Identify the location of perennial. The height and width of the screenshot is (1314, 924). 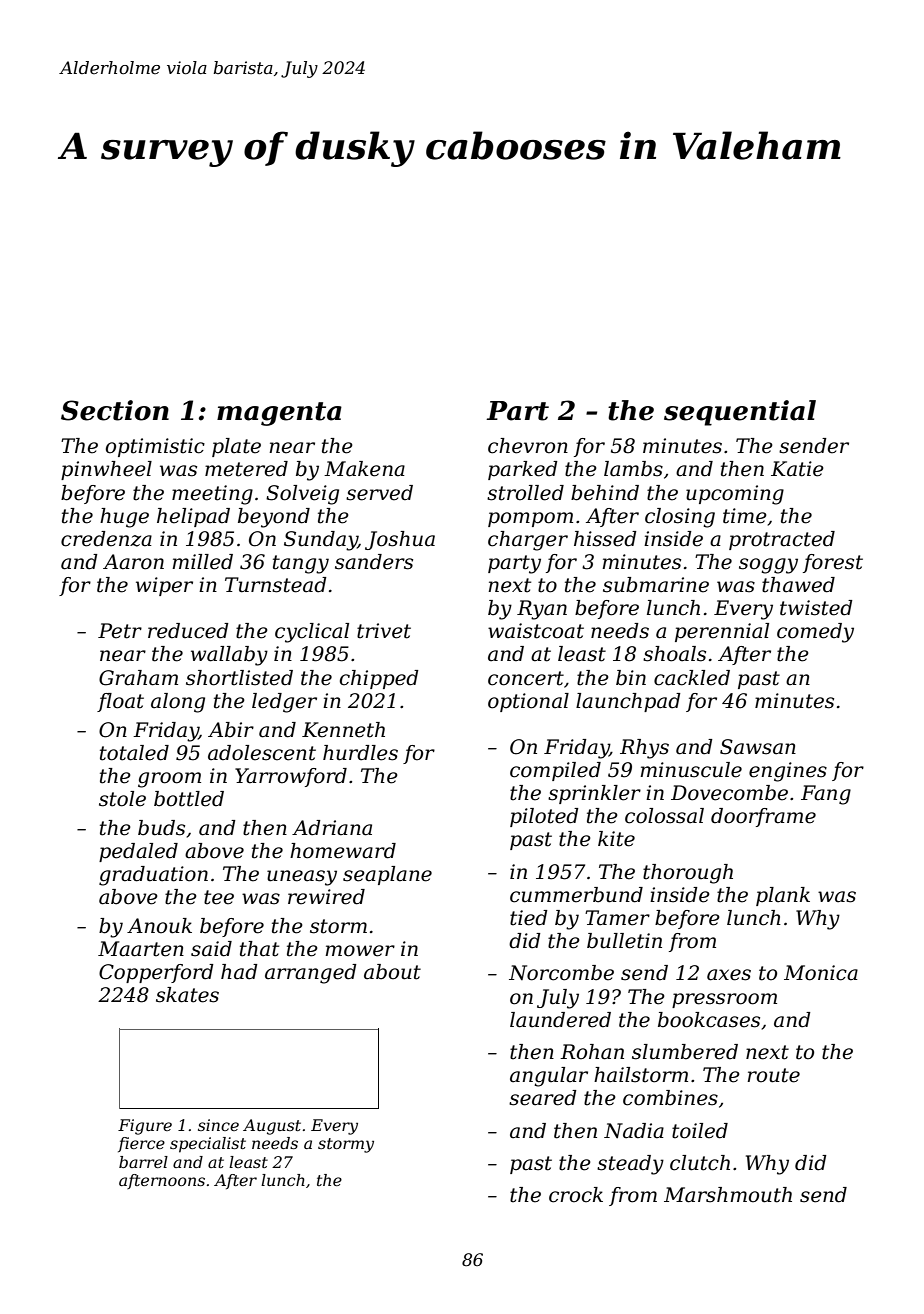
(722, 632).
